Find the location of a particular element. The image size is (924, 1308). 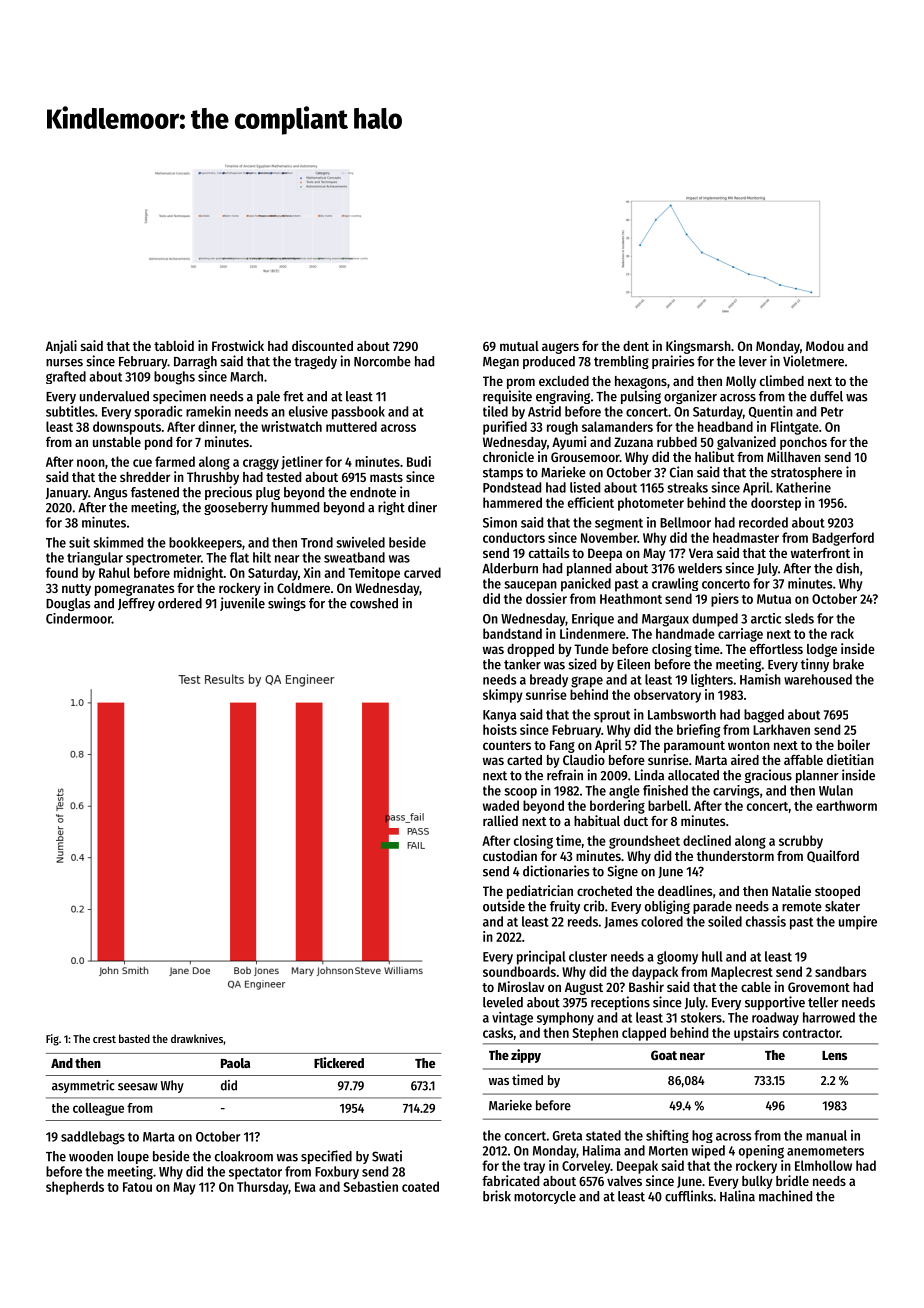

leveled is located at coordinates (503, 1002).
